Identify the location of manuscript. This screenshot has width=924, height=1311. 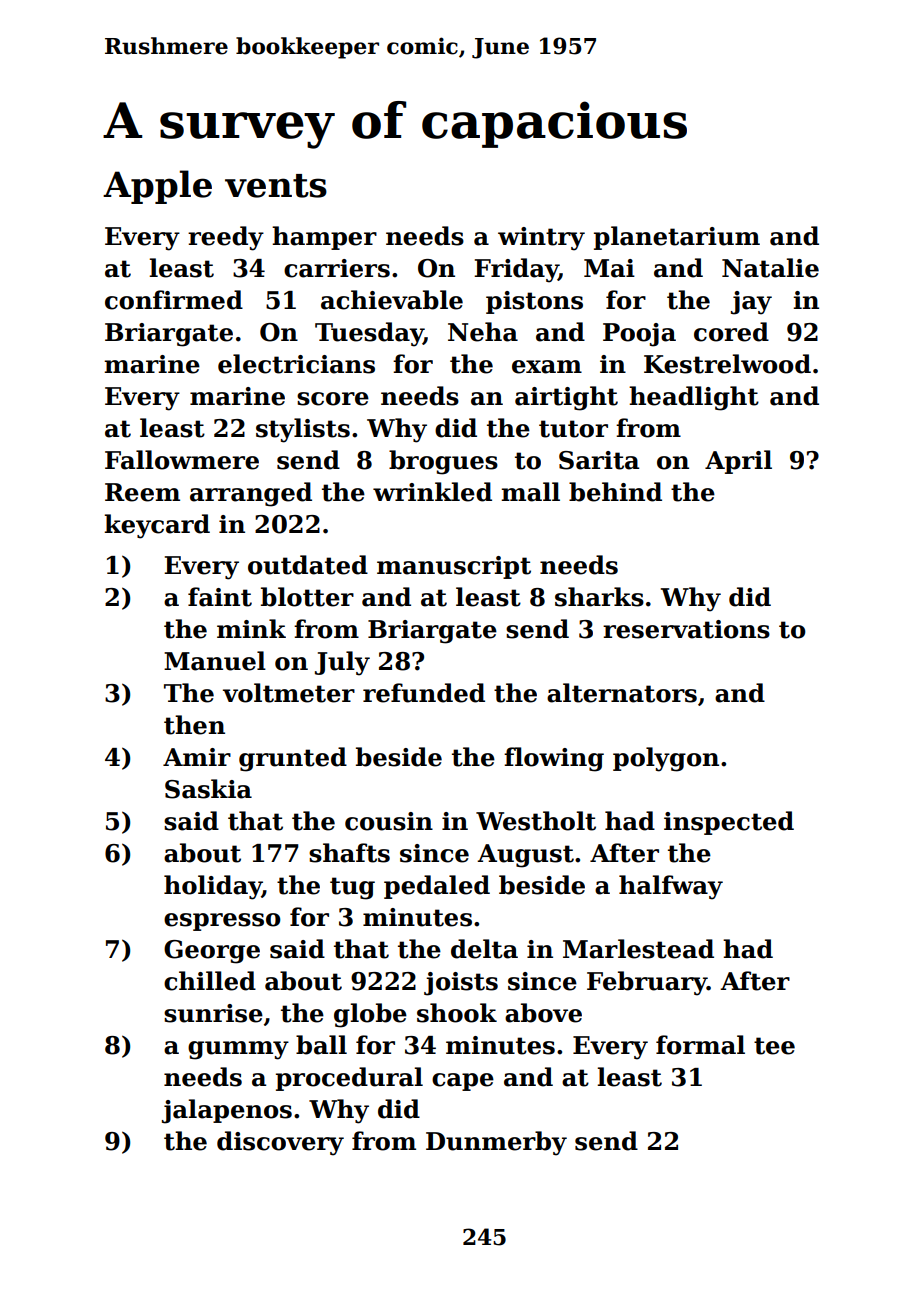
(454, 567).
